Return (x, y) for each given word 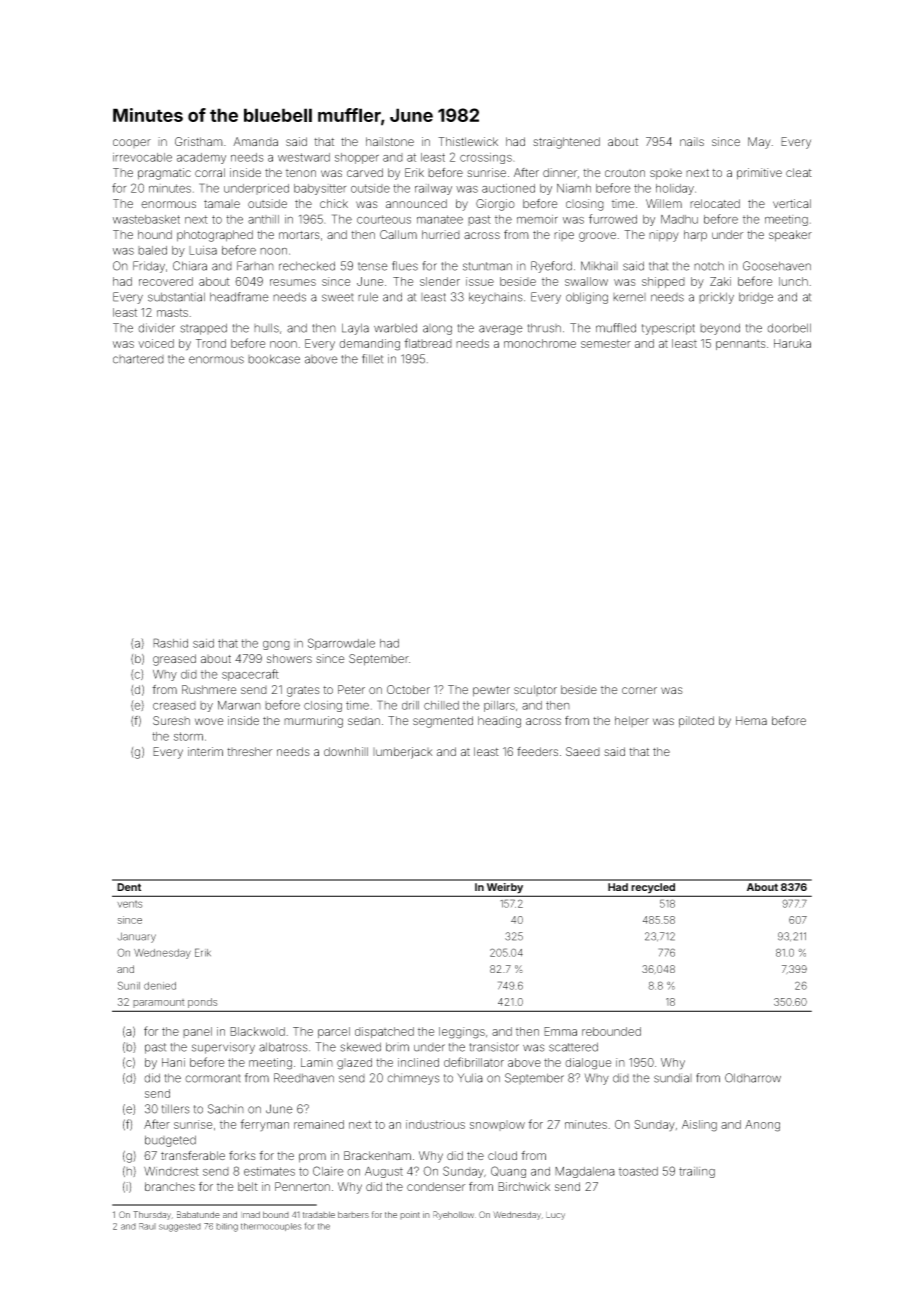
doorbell (789, 328)
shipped (663, 282)
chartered (138, 359)
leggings (462, 1033)
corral (210, 172)
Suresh (171, 720)
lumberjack (402, 753)
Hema (751, 720)
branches (170, 1186)
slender (440, 281)
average (501, 330)
